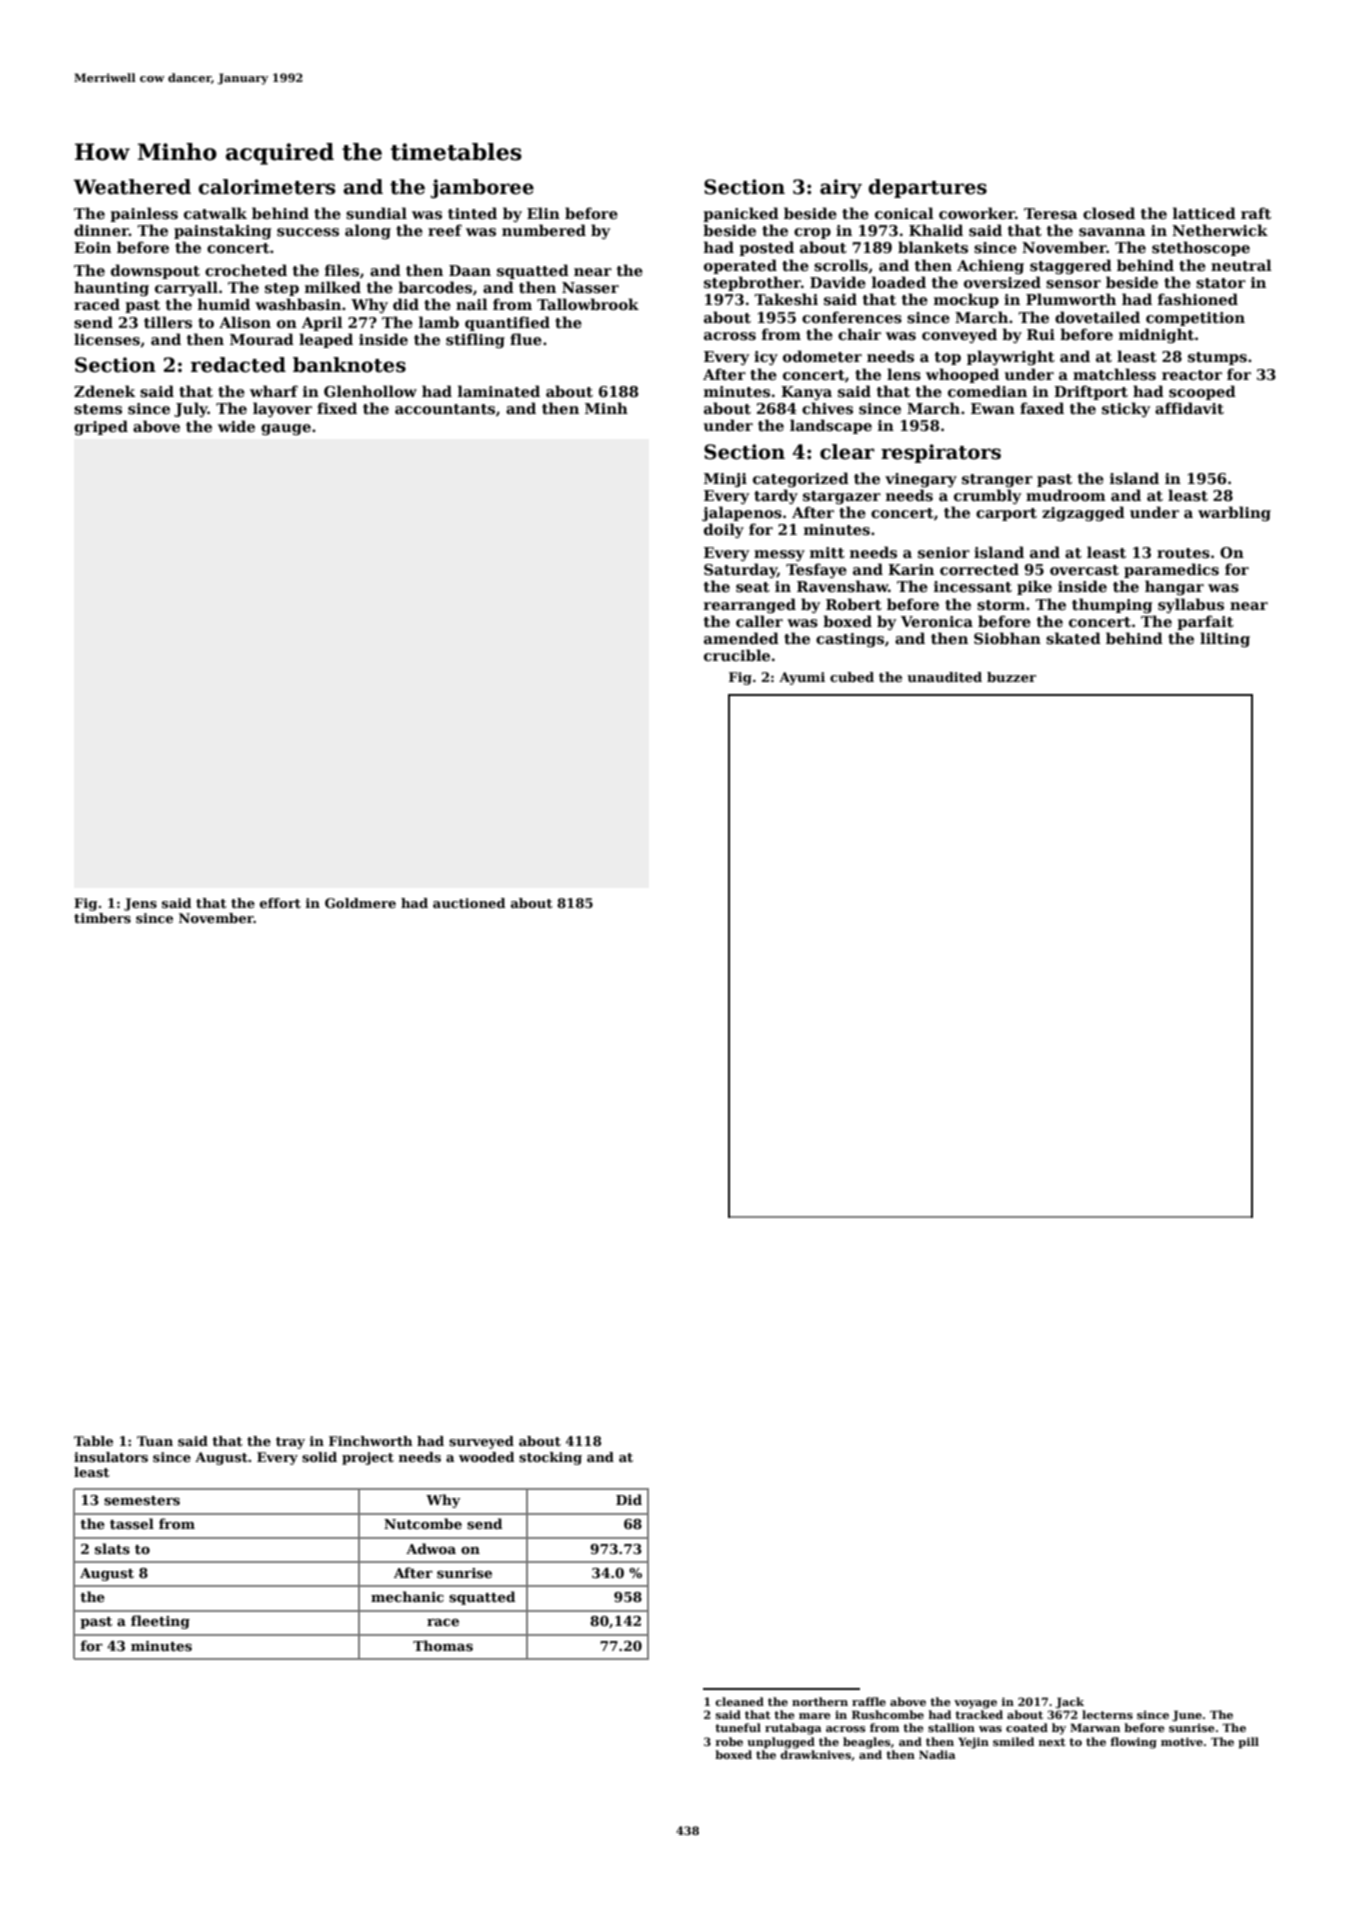 This screenshot has height=1912, width=1352. What do you see at coordinates (443, 1645) in the screenshot?
I see `Thomas` at bounding box center [443, 1645].
